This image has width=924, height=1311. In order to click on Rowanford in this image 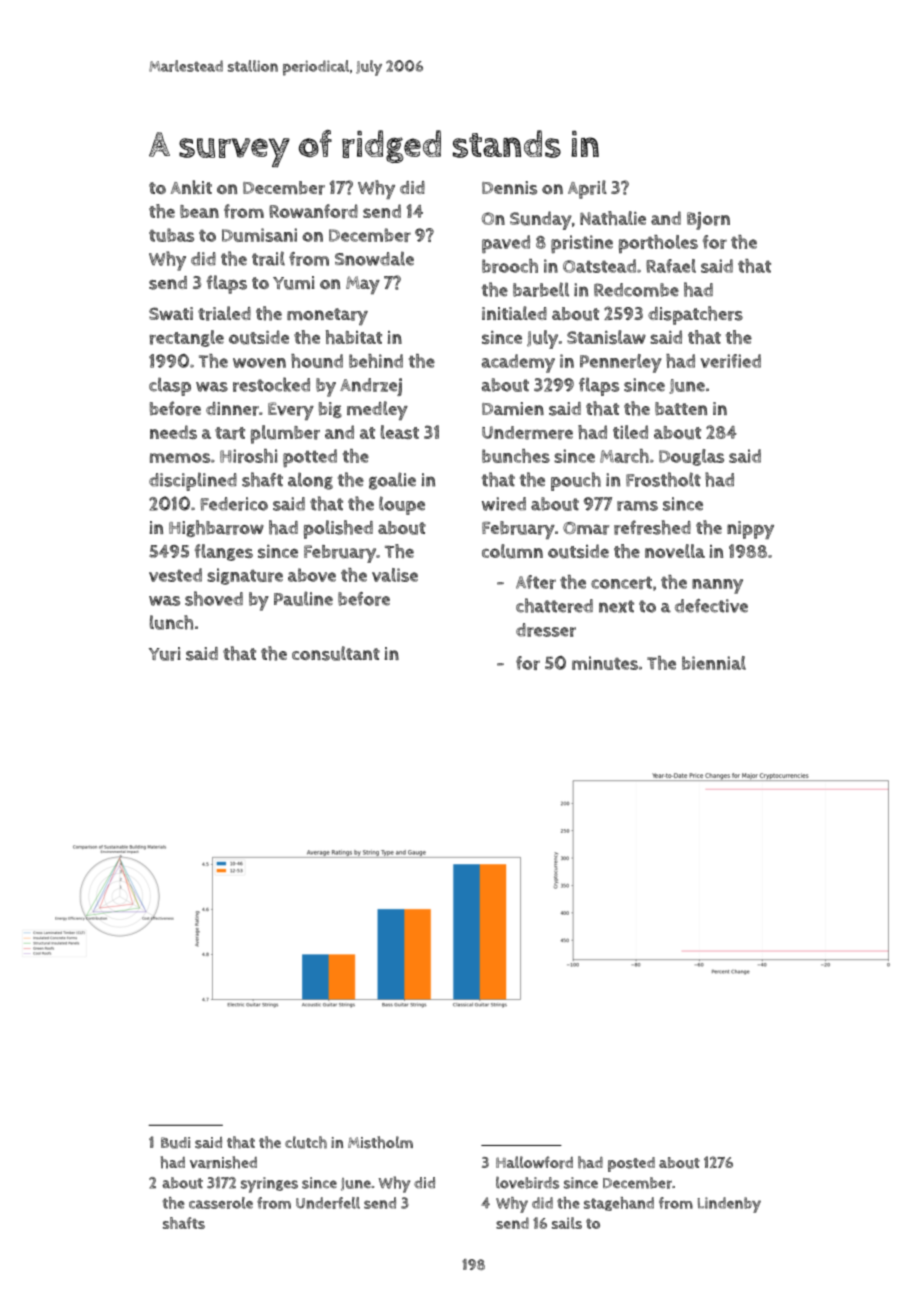, I will do `click(313, 211)`.
